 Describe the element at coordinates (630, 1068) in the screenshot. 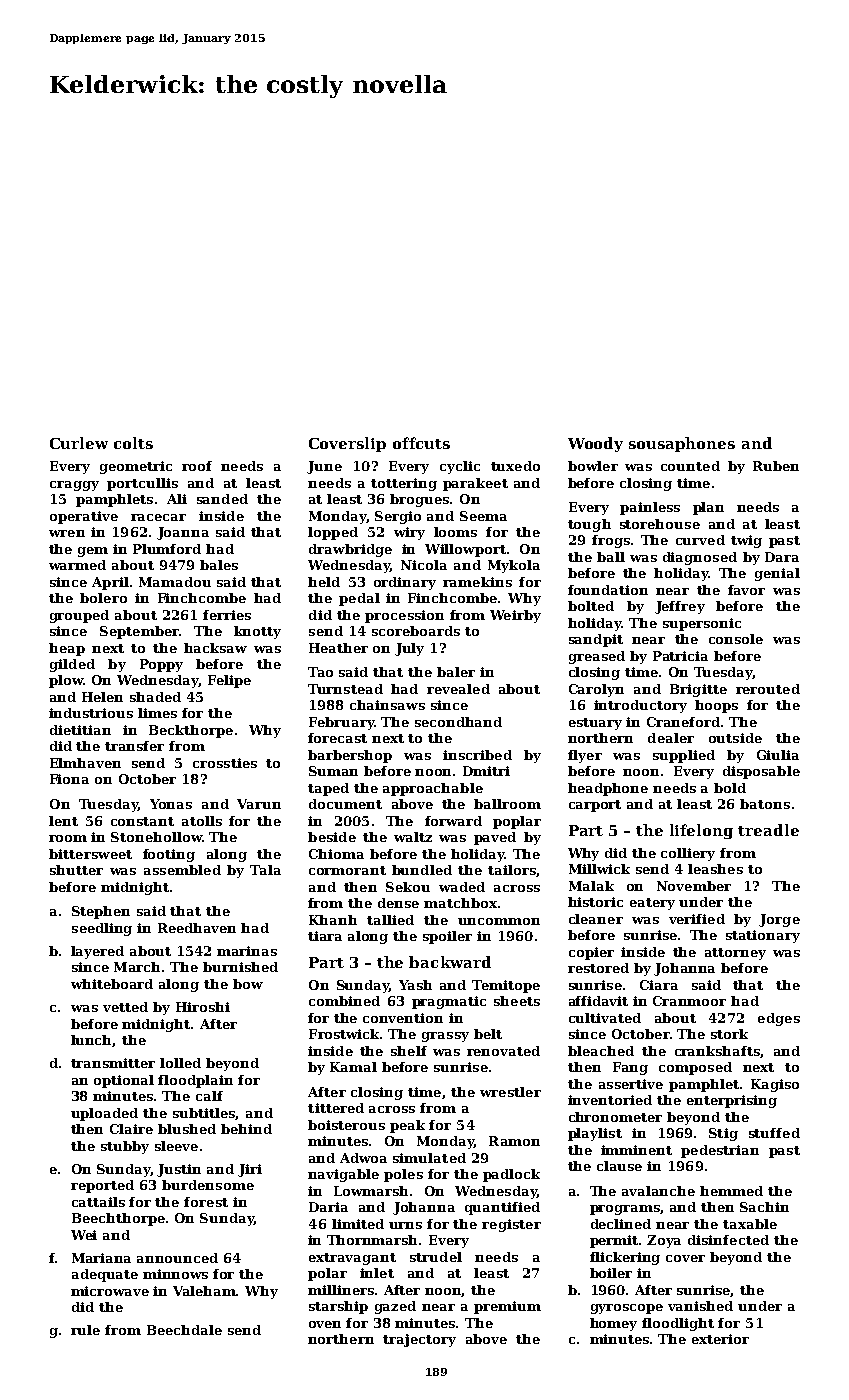

I see `Fang` at that location.
